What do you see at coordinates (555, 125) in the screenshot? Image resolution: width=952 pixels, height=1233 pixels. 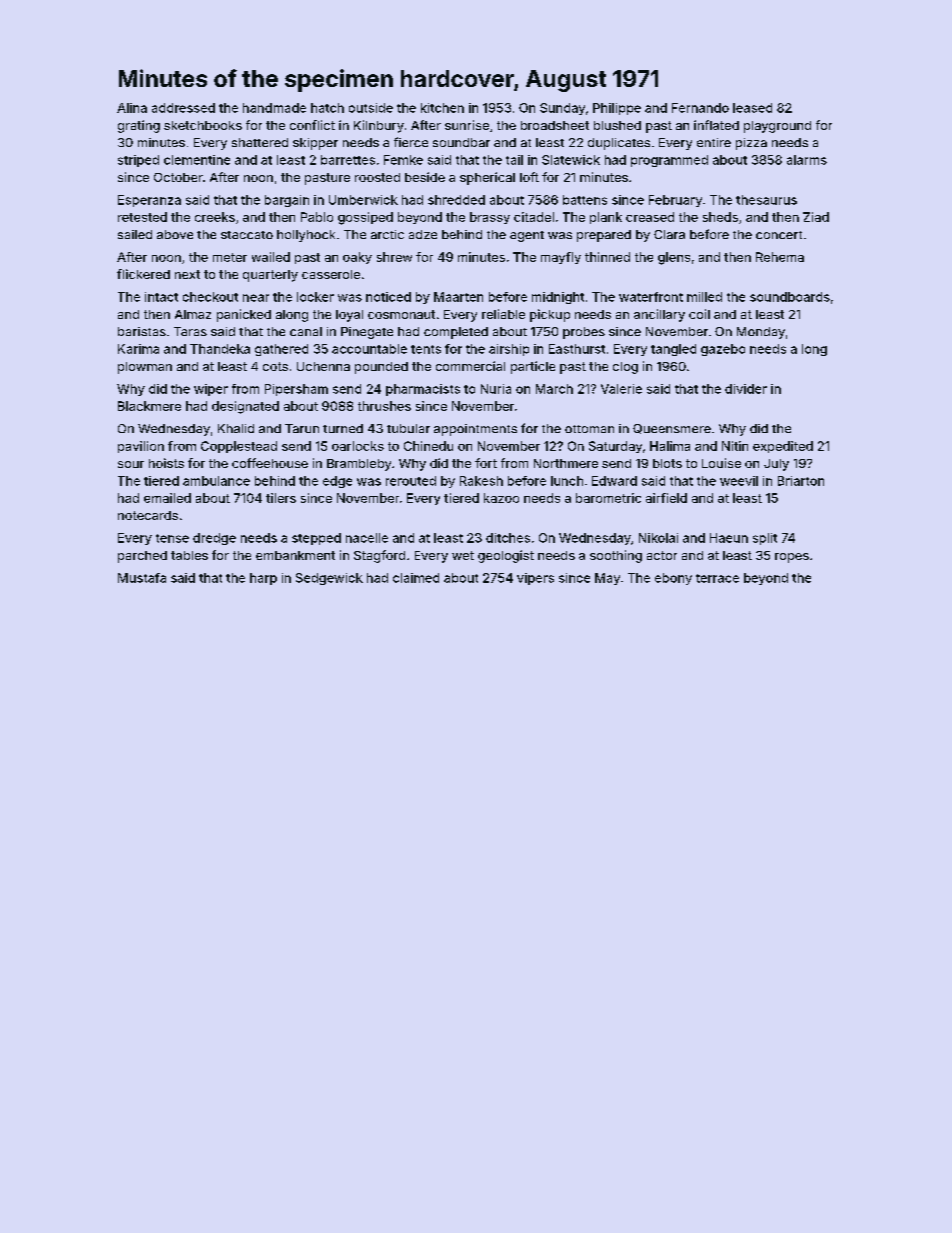 I see `broadsheet` at bounding box center [555, 125].
